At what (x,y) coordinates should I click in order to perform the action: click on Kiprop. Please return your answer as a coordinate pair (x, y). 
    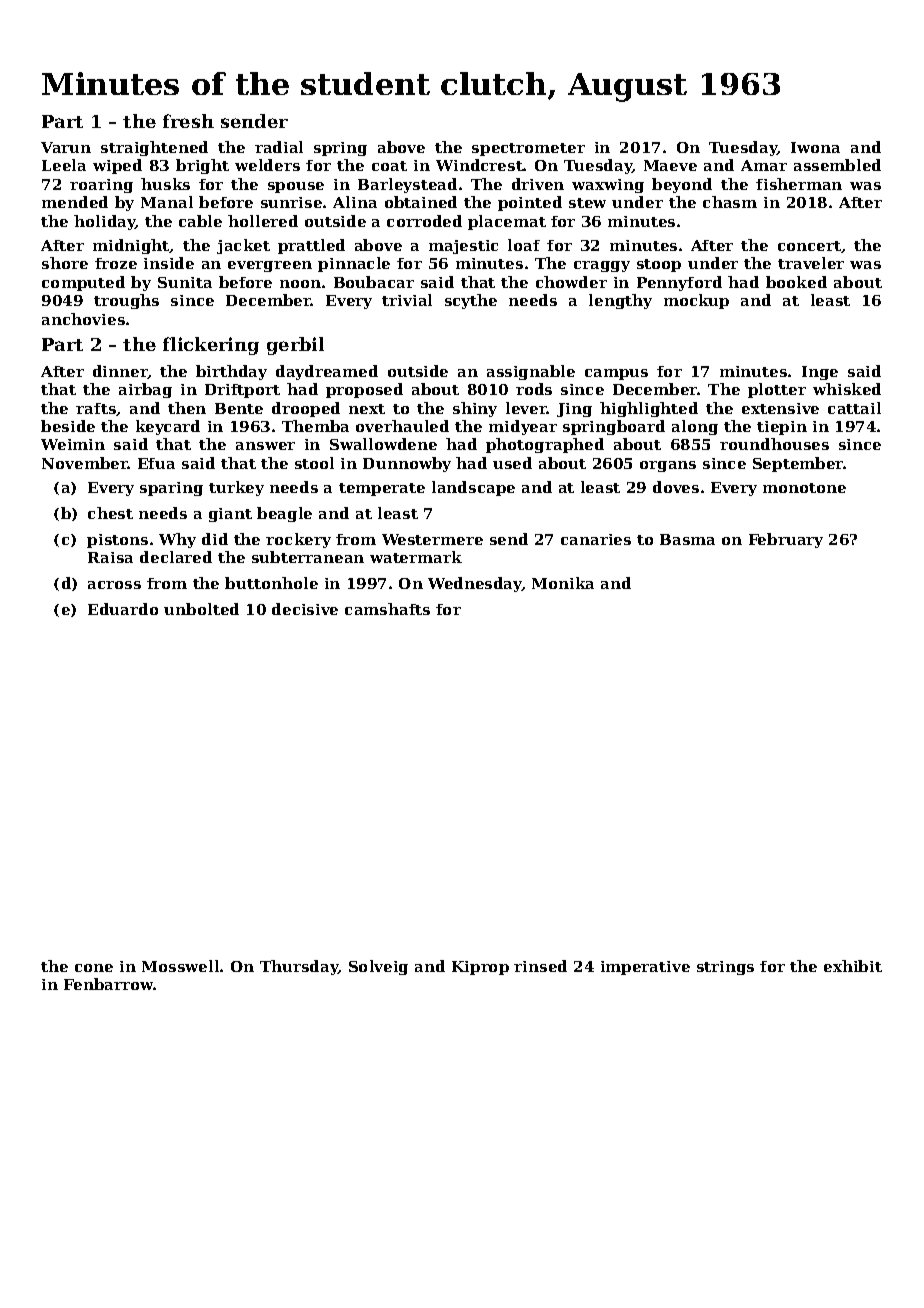
    Looking at the image, I should click on (480, 968).
